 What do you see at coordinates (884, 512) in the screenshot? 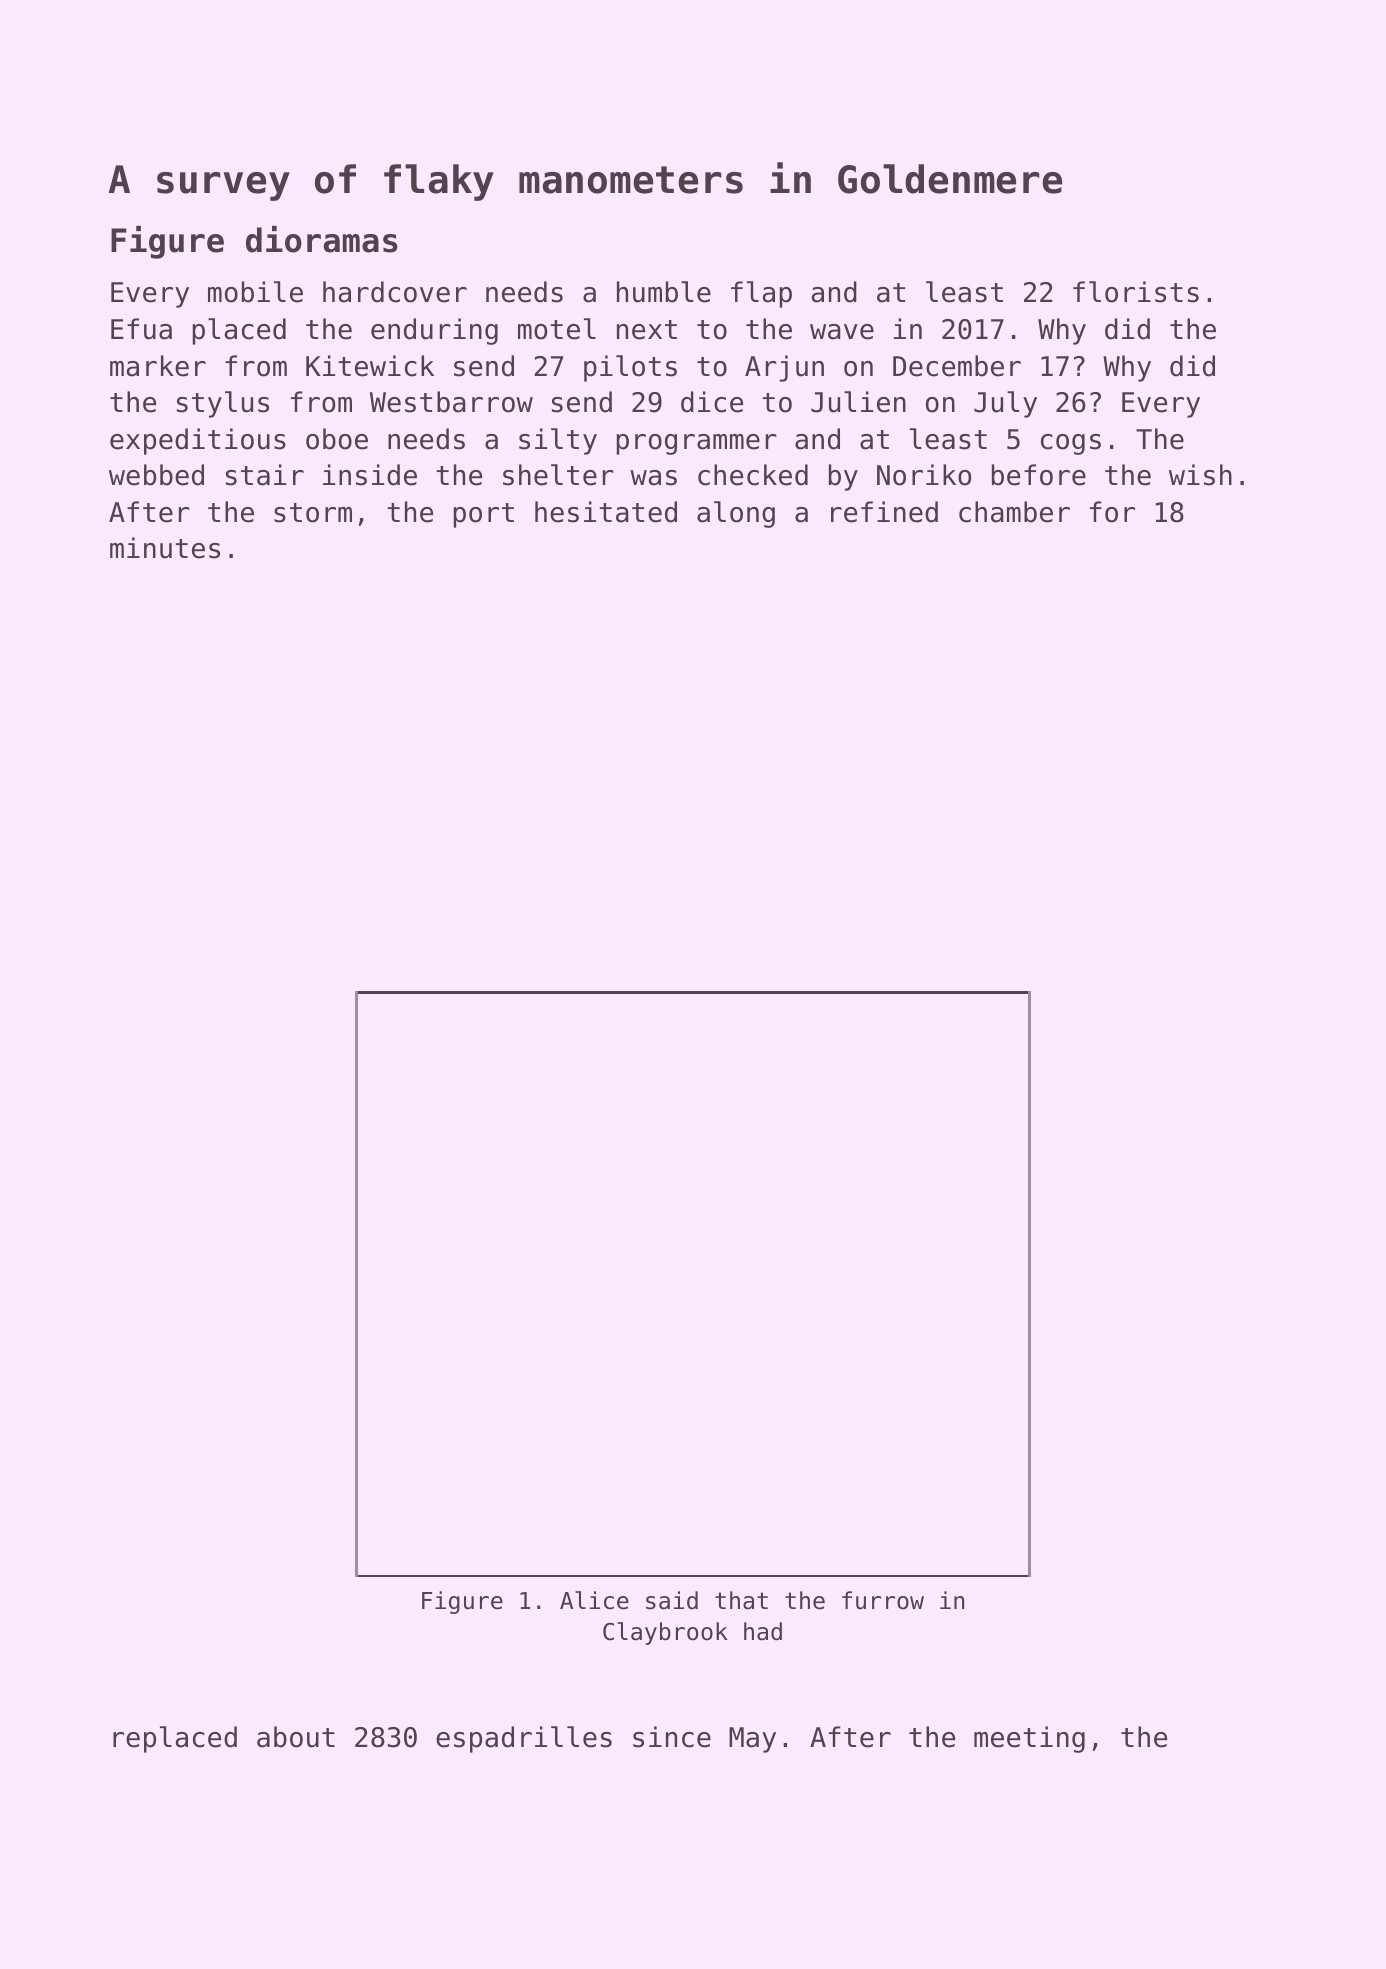
I see `refined` at bounding box center [884, 512].
